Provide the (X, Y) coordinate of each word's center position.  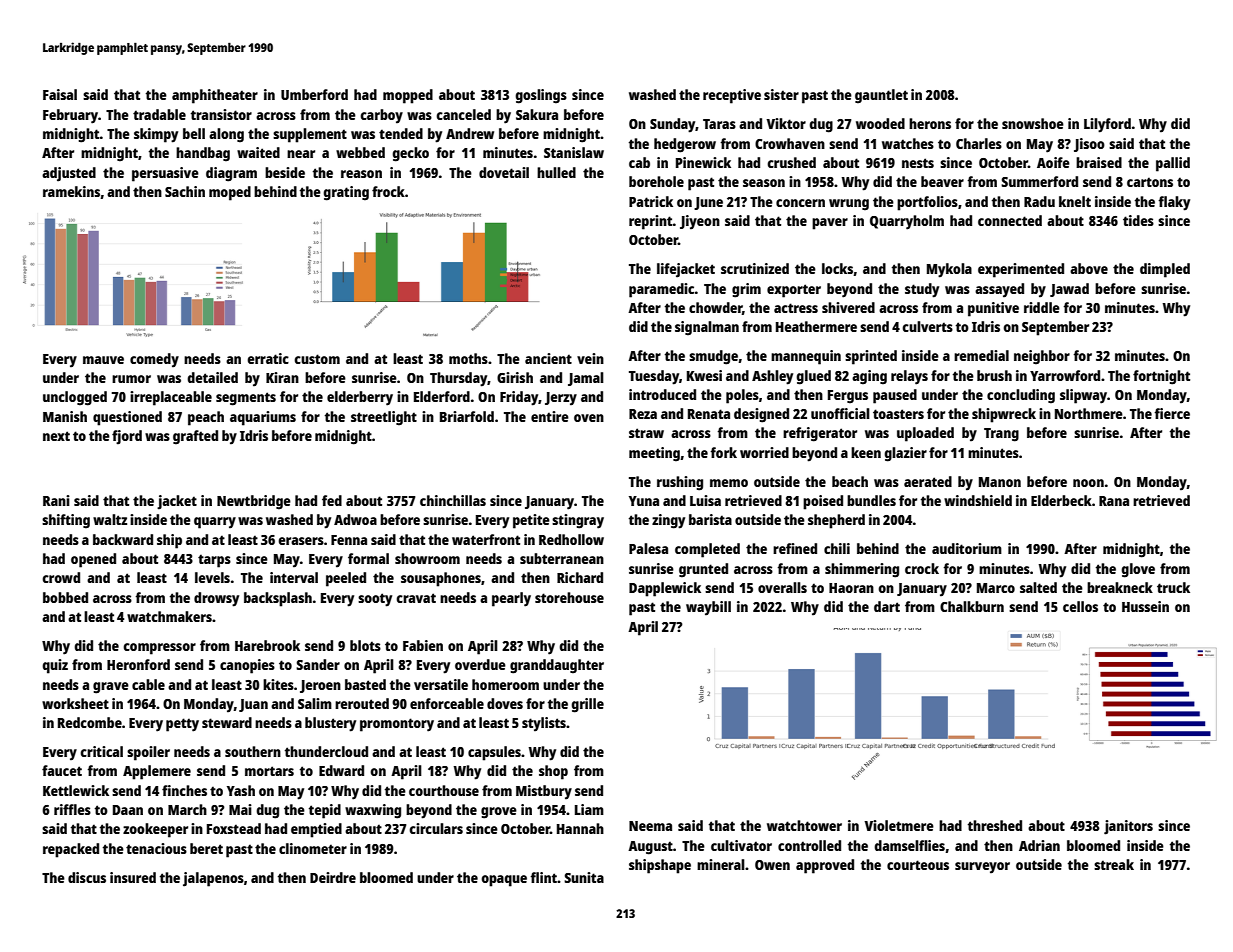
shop (553, 772)
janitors (1128, 827)
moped (230, 193)
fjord (127, 437)
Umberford (314, 94)
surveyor (982, 868)
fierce (1172, 413)
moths (468, 358)
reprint (651, 222)
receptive (732, 96)
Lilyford (1107, 125)
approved (825, 866)
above (1089, 268)
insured (133, 877)
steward (227, 722)
